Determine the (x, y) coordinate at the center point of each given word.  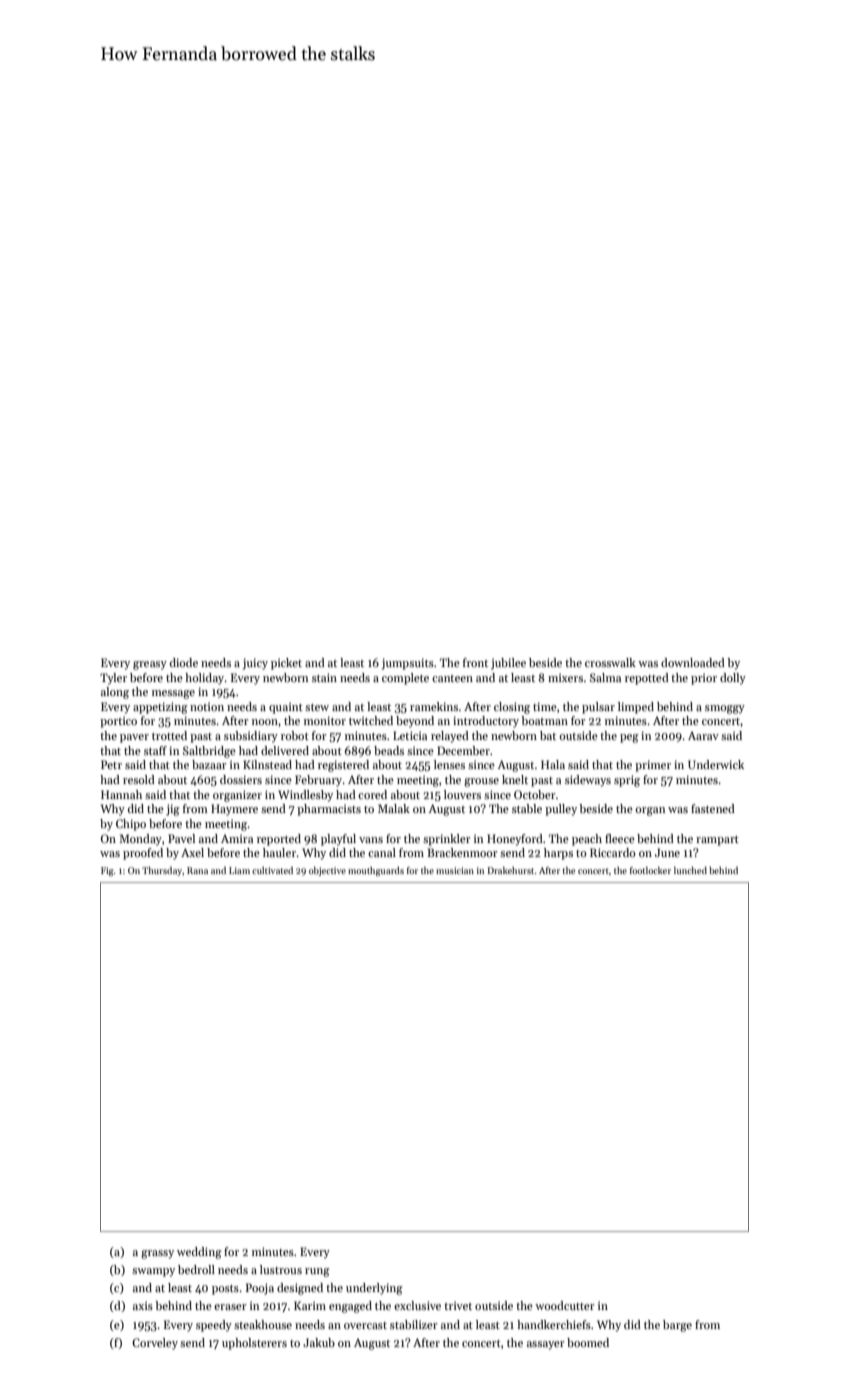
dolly (733, 679)
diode (184, 662)
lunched (690, 870)
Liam (239, 870)
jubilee (508, 664)
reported (279, 840)
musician (455, 870)
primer (653, 766)
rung (317, 1272)
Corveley (155, 1344)
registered (343, 766)
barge (677, 1326)
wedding (199, 1253)
